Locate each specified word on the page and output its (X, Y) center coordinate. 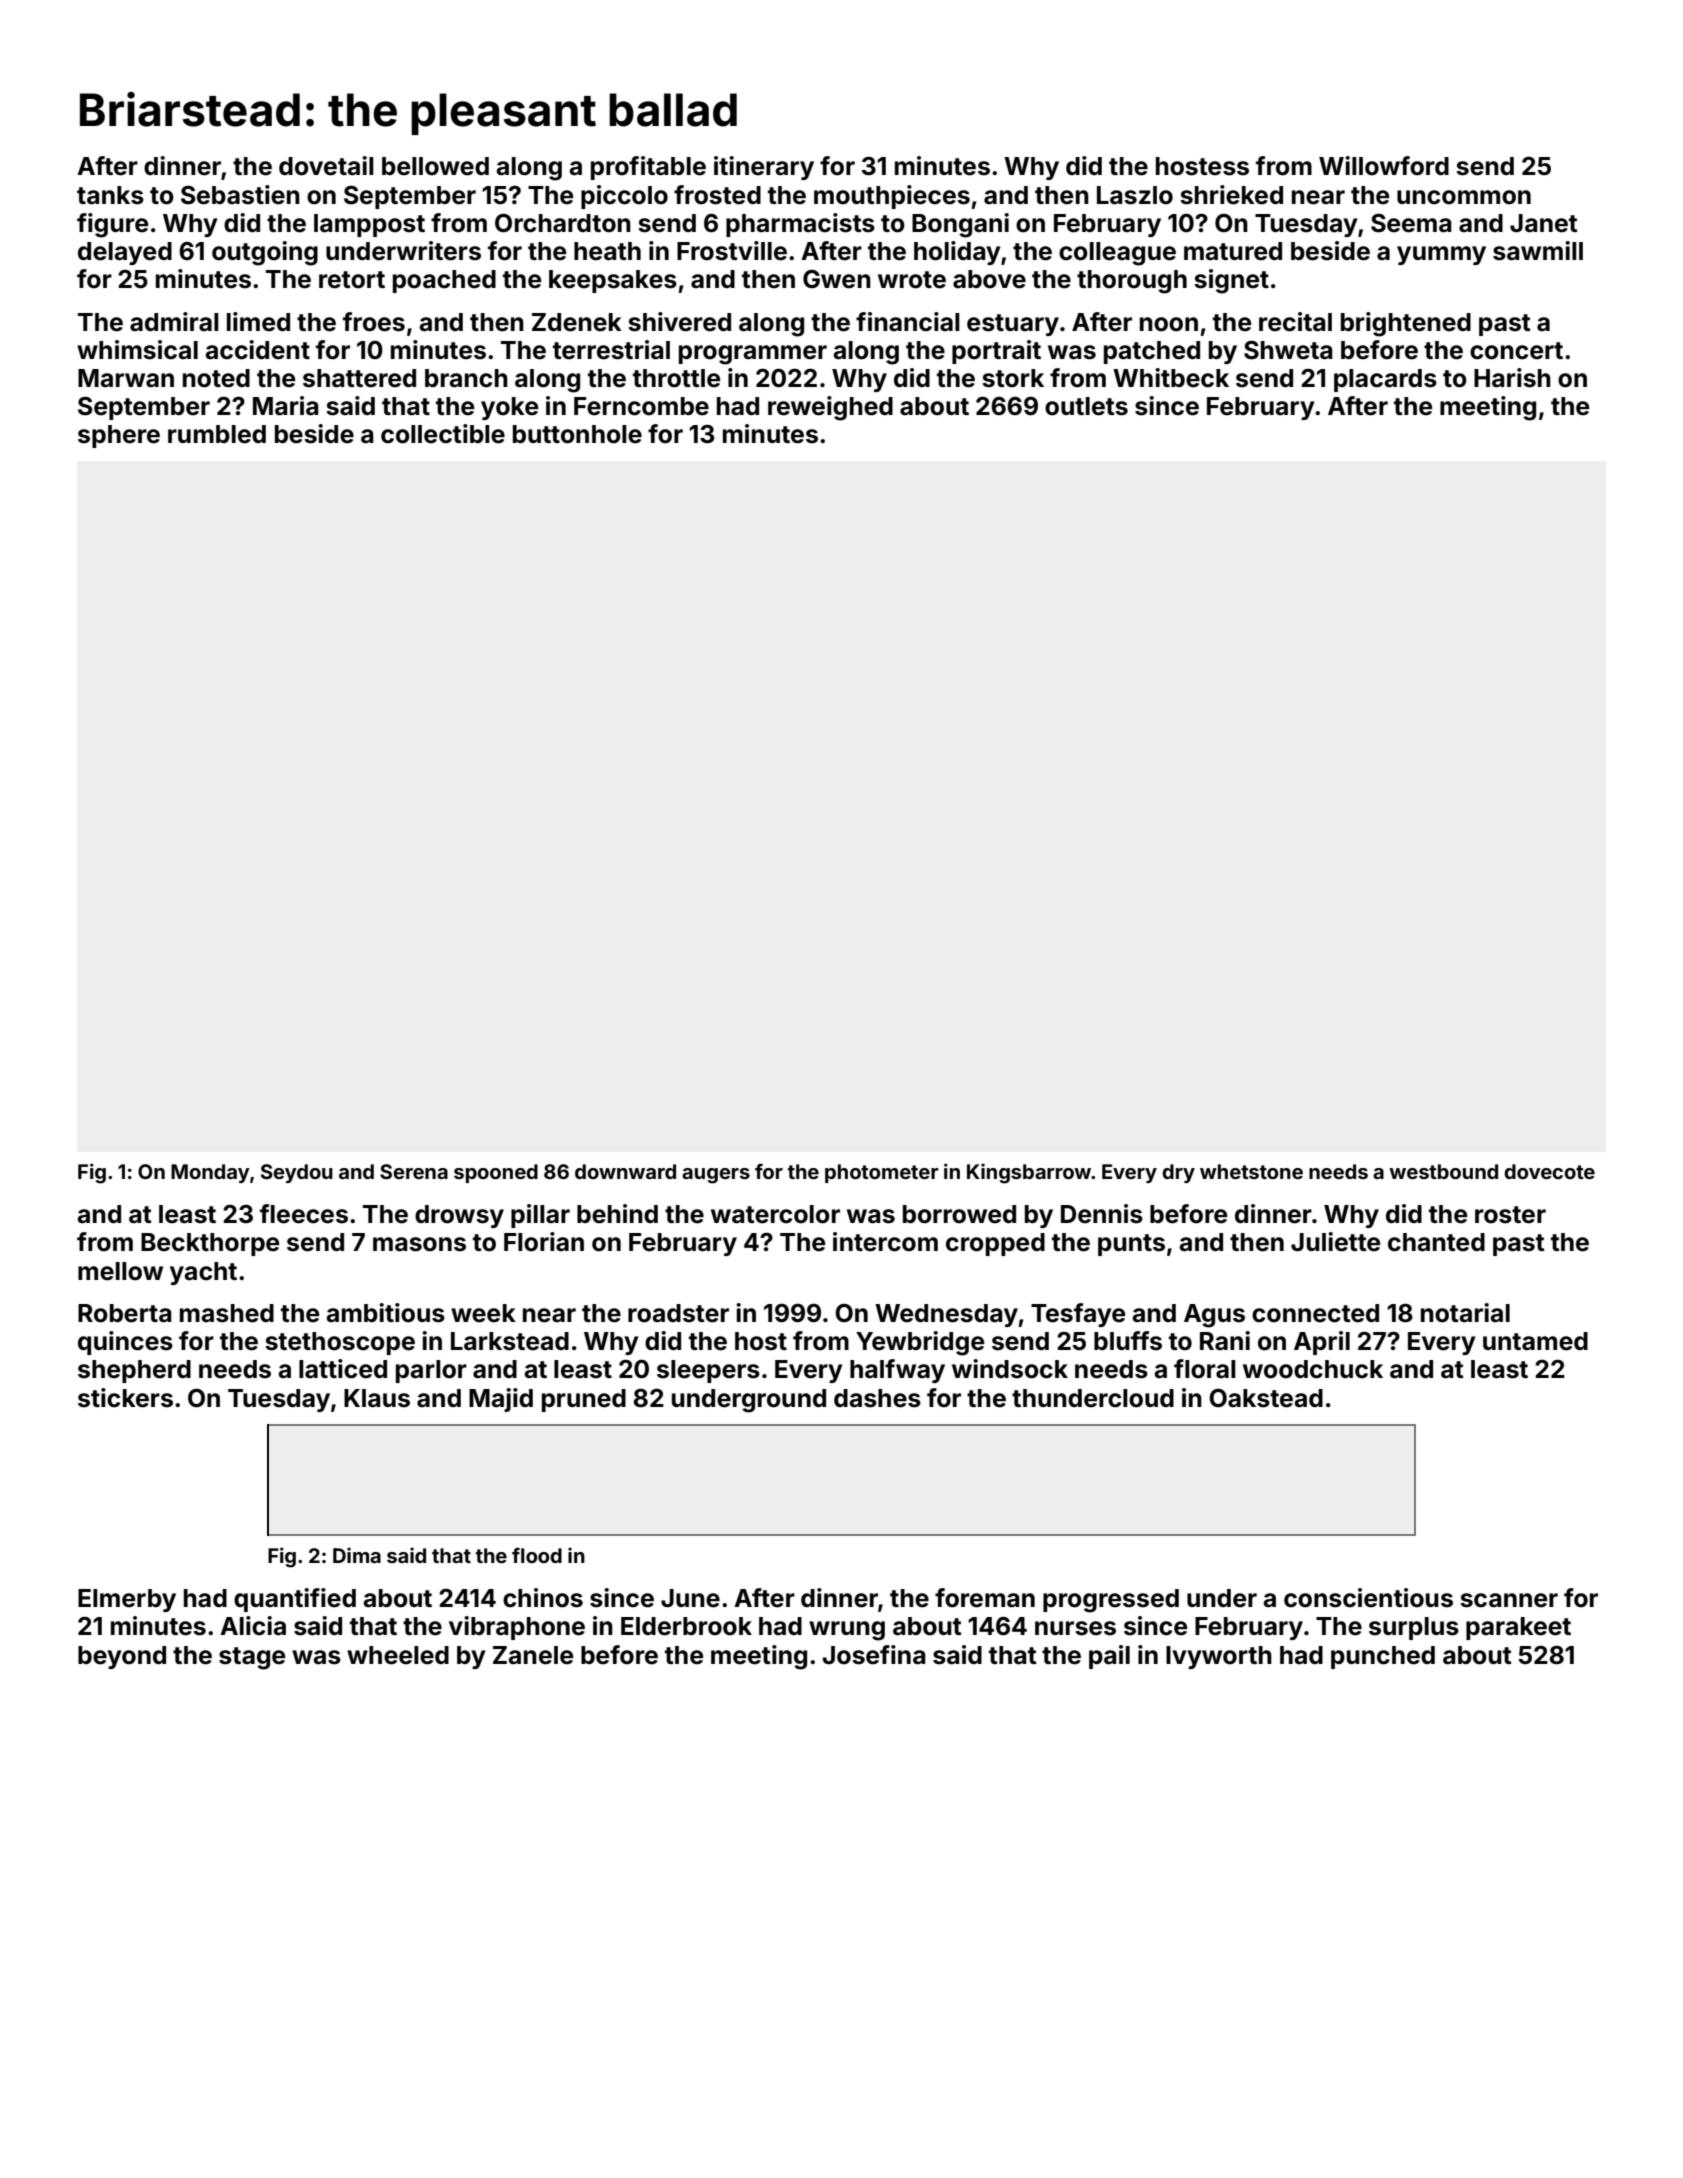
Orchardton (563, 223)
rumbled (217, 434)
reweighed (830, 408)
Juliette (1335, 1242)
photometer (881, 1173)
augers (716, 1176)
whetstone (1251, 1171)
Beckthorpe (210, 1244)
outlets (1086, 406)
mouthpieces (892, 197)
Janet (1544, 223)
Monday (210, 1173)
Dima (357, 1555)
